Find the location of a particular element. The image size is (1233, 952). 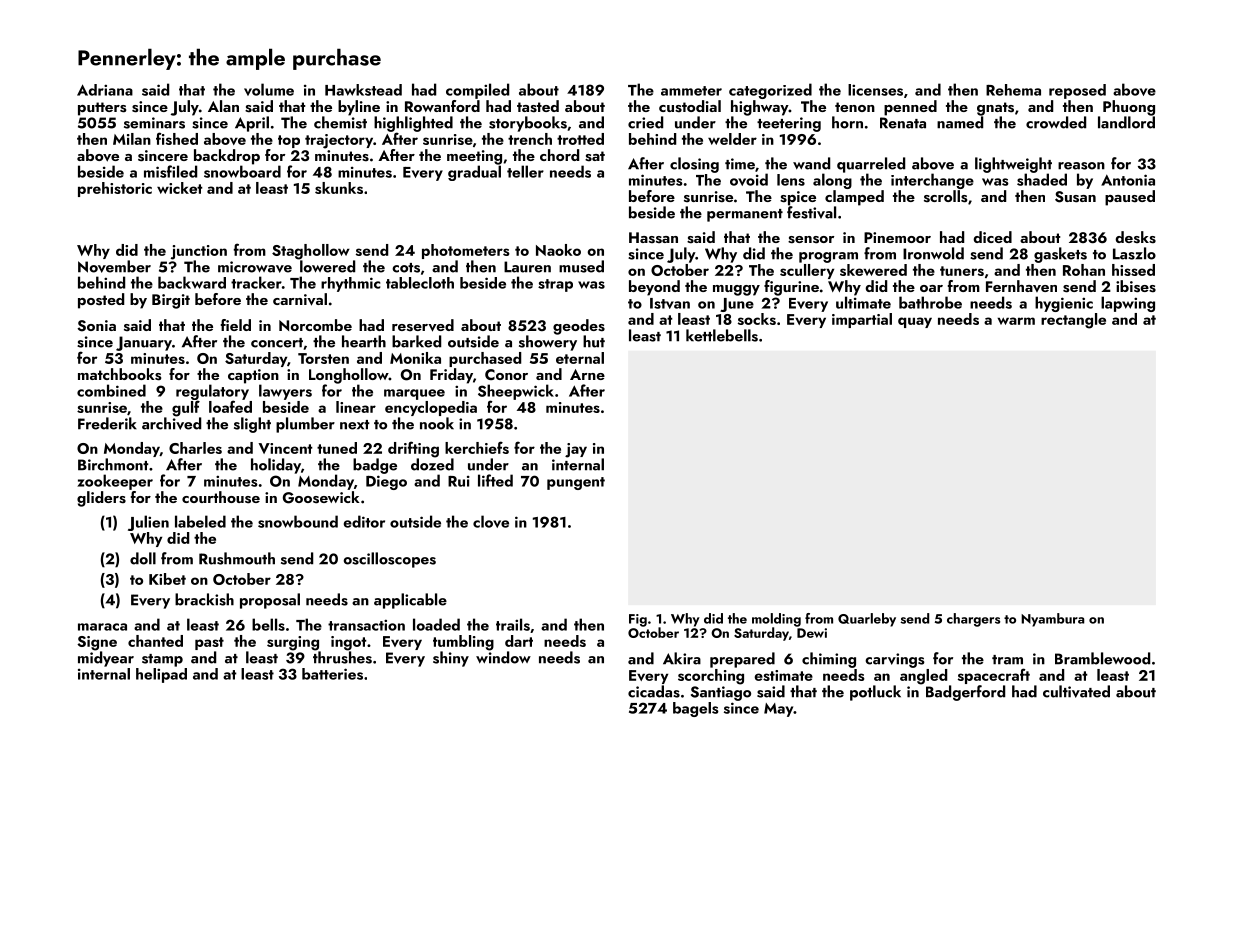

Hawkstead is located at coordinates (363, 90).
